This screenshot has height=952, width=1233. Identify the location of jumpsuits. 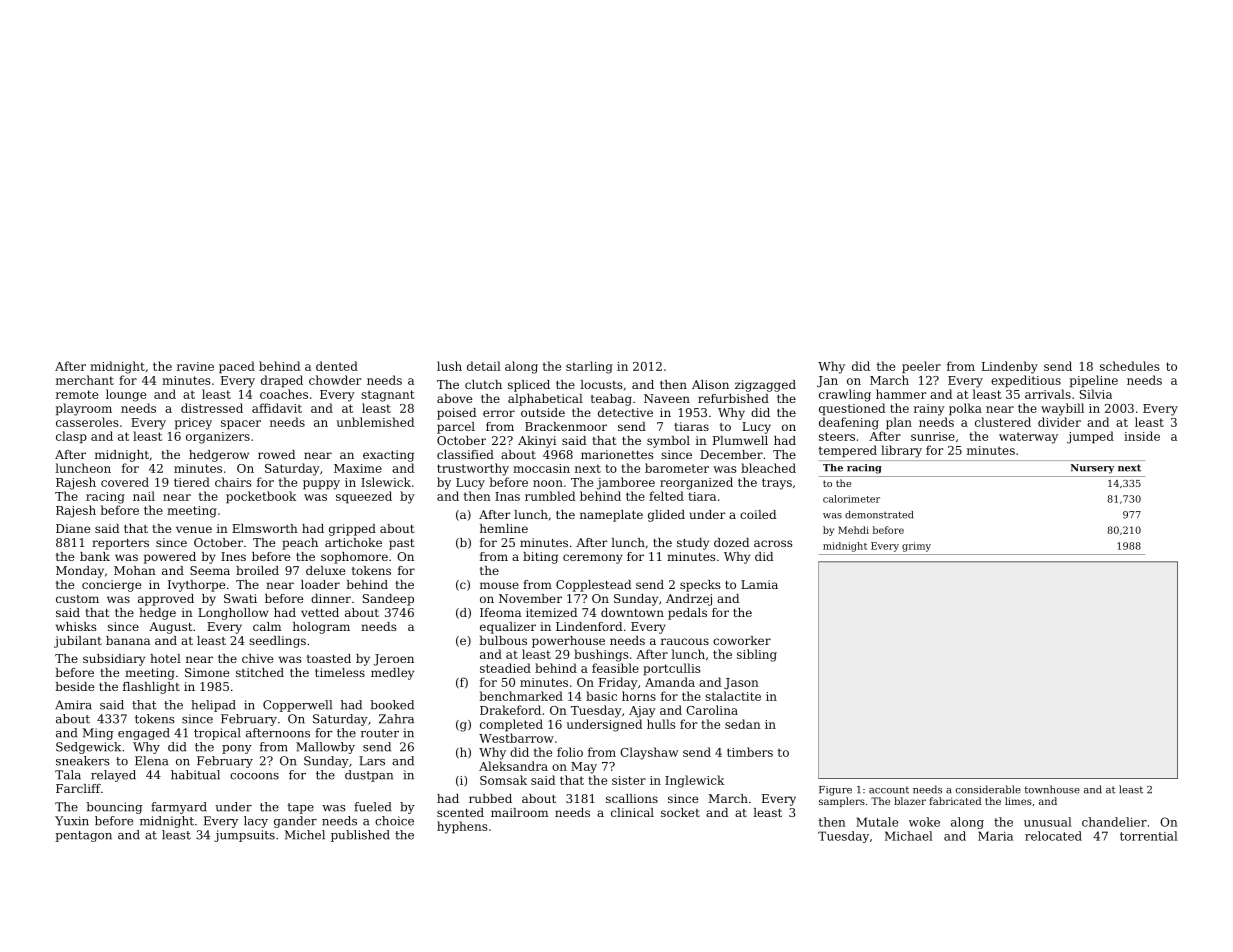
(244, 836).
